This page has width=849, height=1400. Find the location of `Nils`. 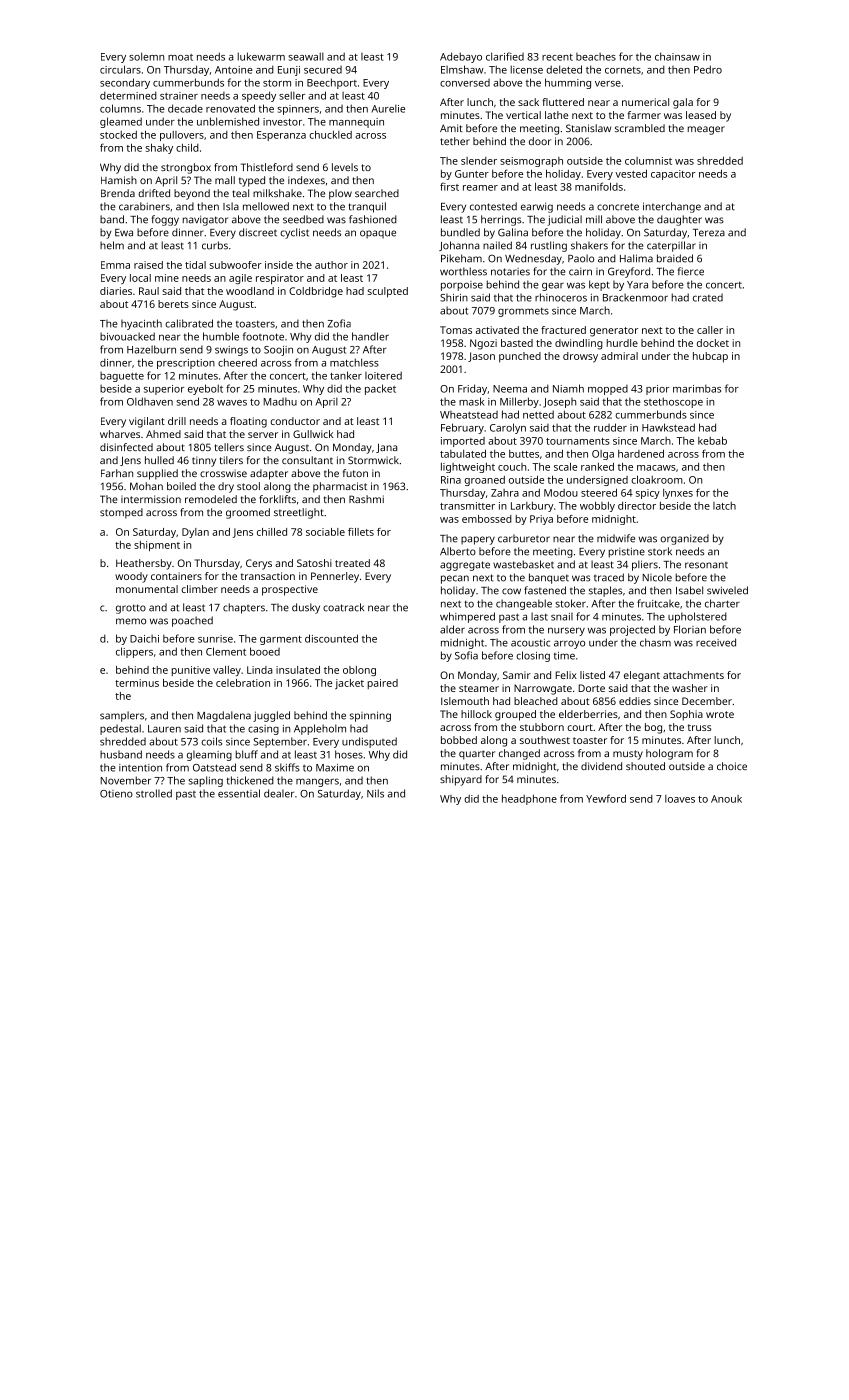

Nils is located at coordinates (375, 793).
